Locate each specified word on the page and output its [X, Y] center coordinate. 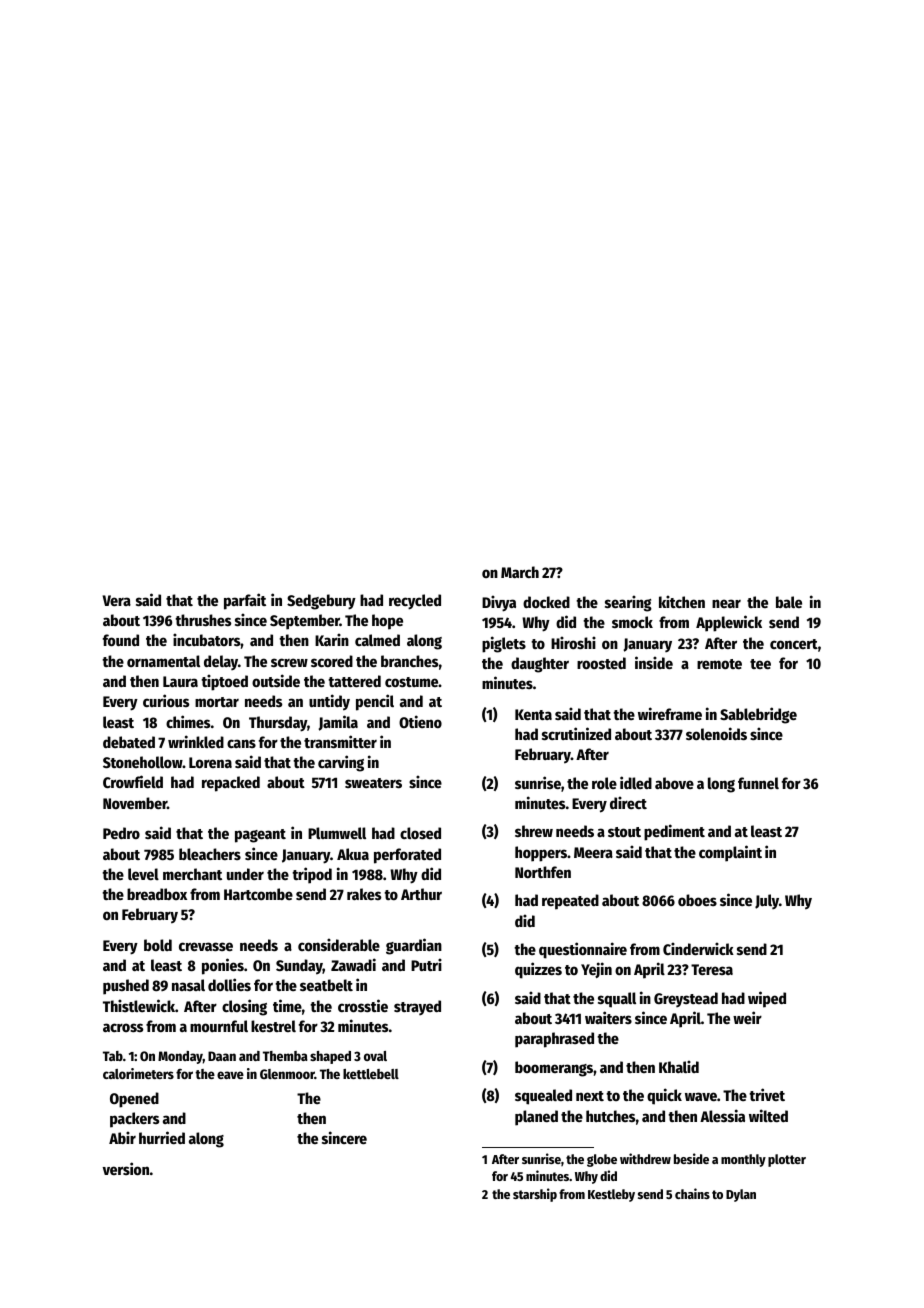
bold [158, 945]
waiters [608, 1017]
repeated [570, 902]
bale [789, 602]
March [520, 572]
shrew [534, 831]
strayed [417, 1007]
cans [241, 743]
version [126, 1168]
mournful [219, 1026]
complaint [730, 853]
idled [636, 782]
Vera [116, 600]
